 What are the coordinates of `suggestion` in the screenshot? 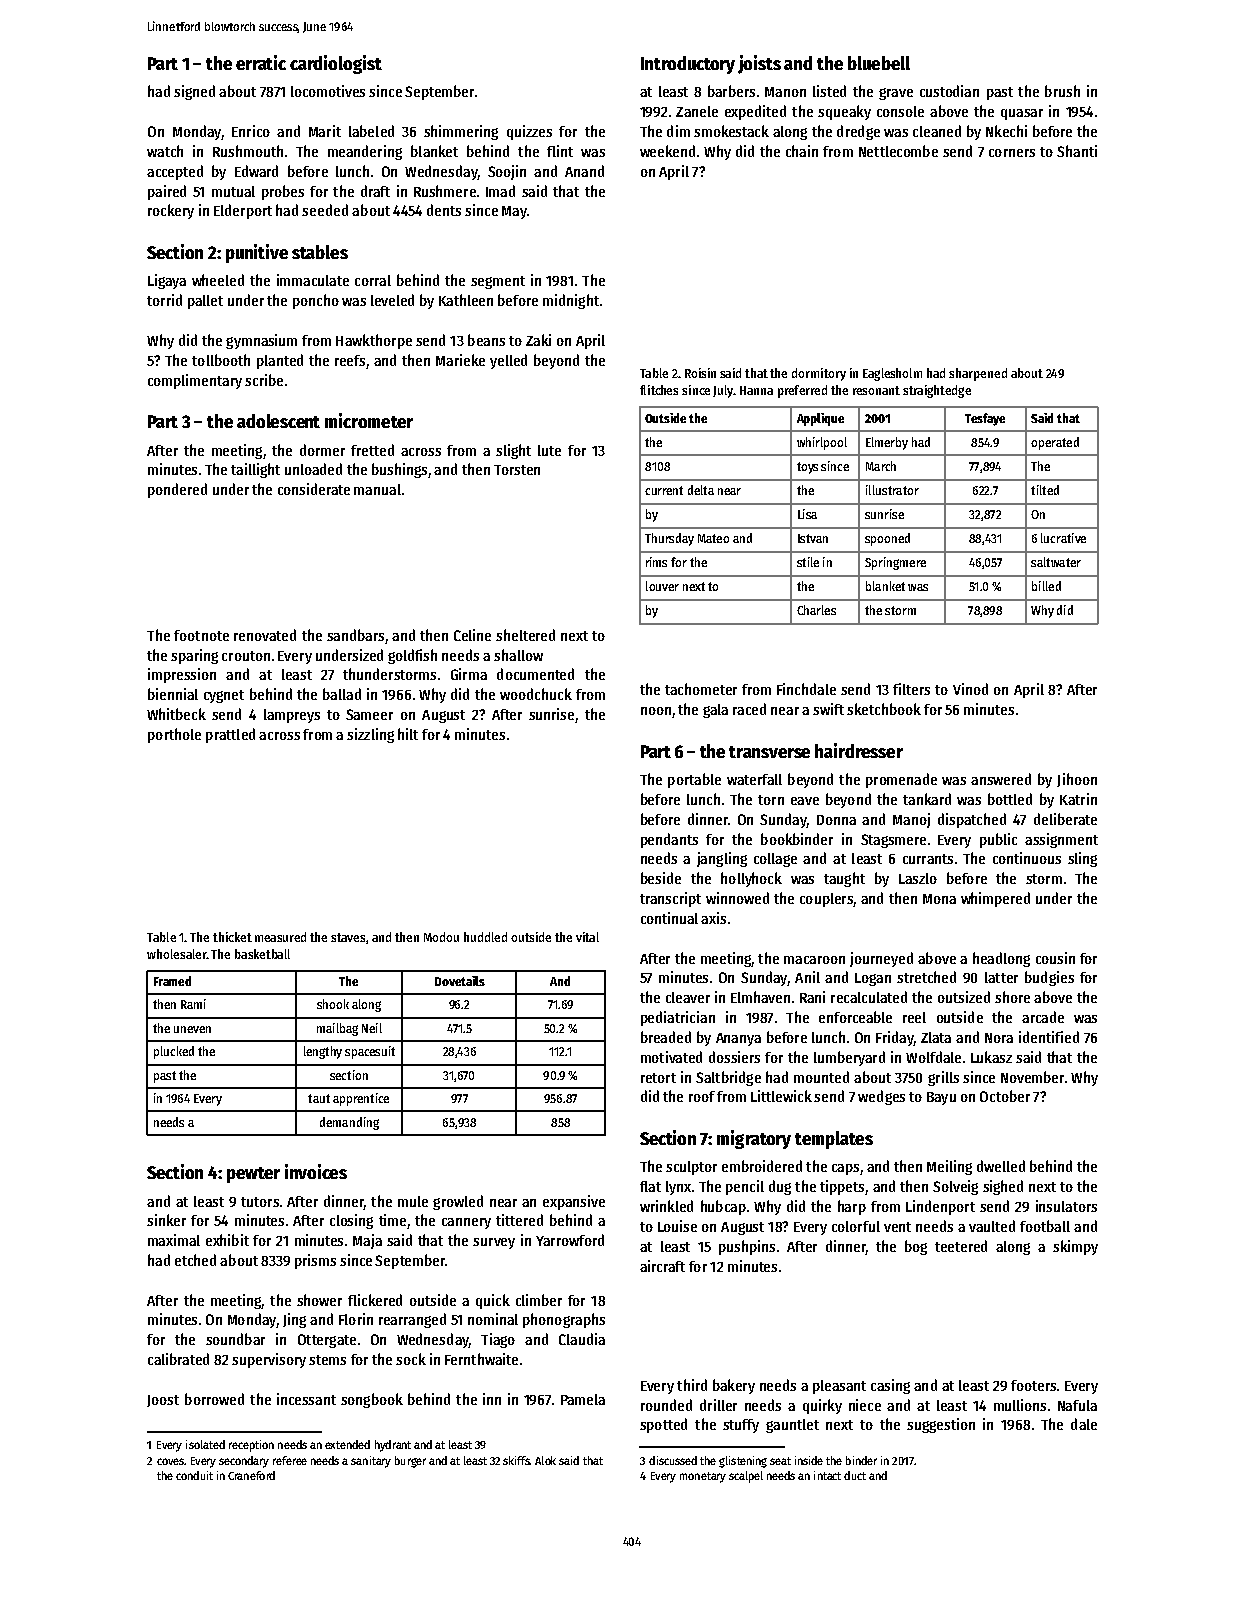 It's located at (941, 1425).
